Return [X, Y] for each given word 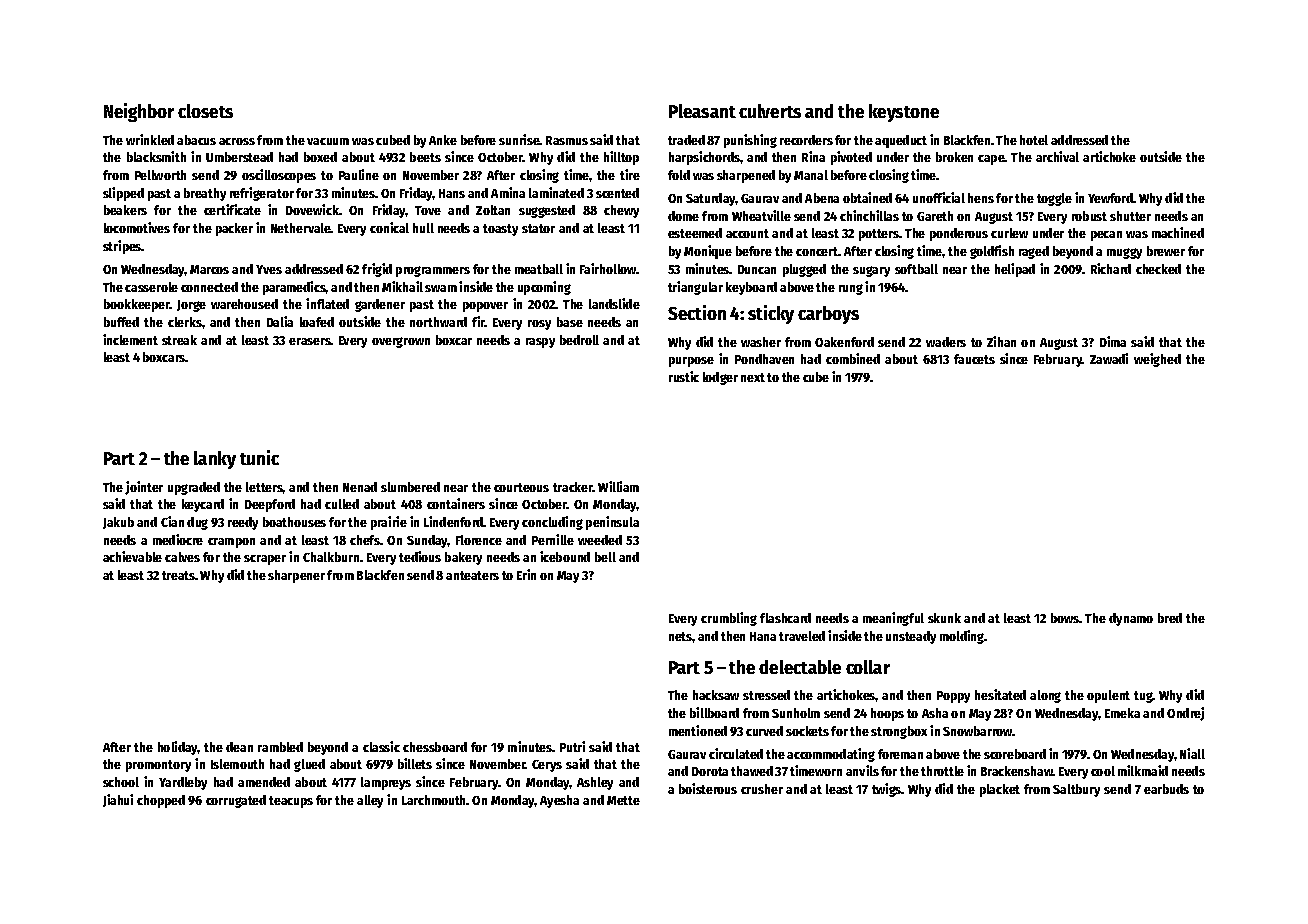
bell [605, 557]
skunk [944, 618]
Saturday [711, 199]
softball [916, 269]
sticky [771, 314]
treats [178, 575]
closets [205, 111]
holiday [178, 748]
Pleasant [702, 111]
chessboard [435, 747]
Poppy [953, 697]
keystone [904, 113]
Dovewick [312, 209]
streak [179, 340]
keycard [203, 505]
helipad [1015, 270]
